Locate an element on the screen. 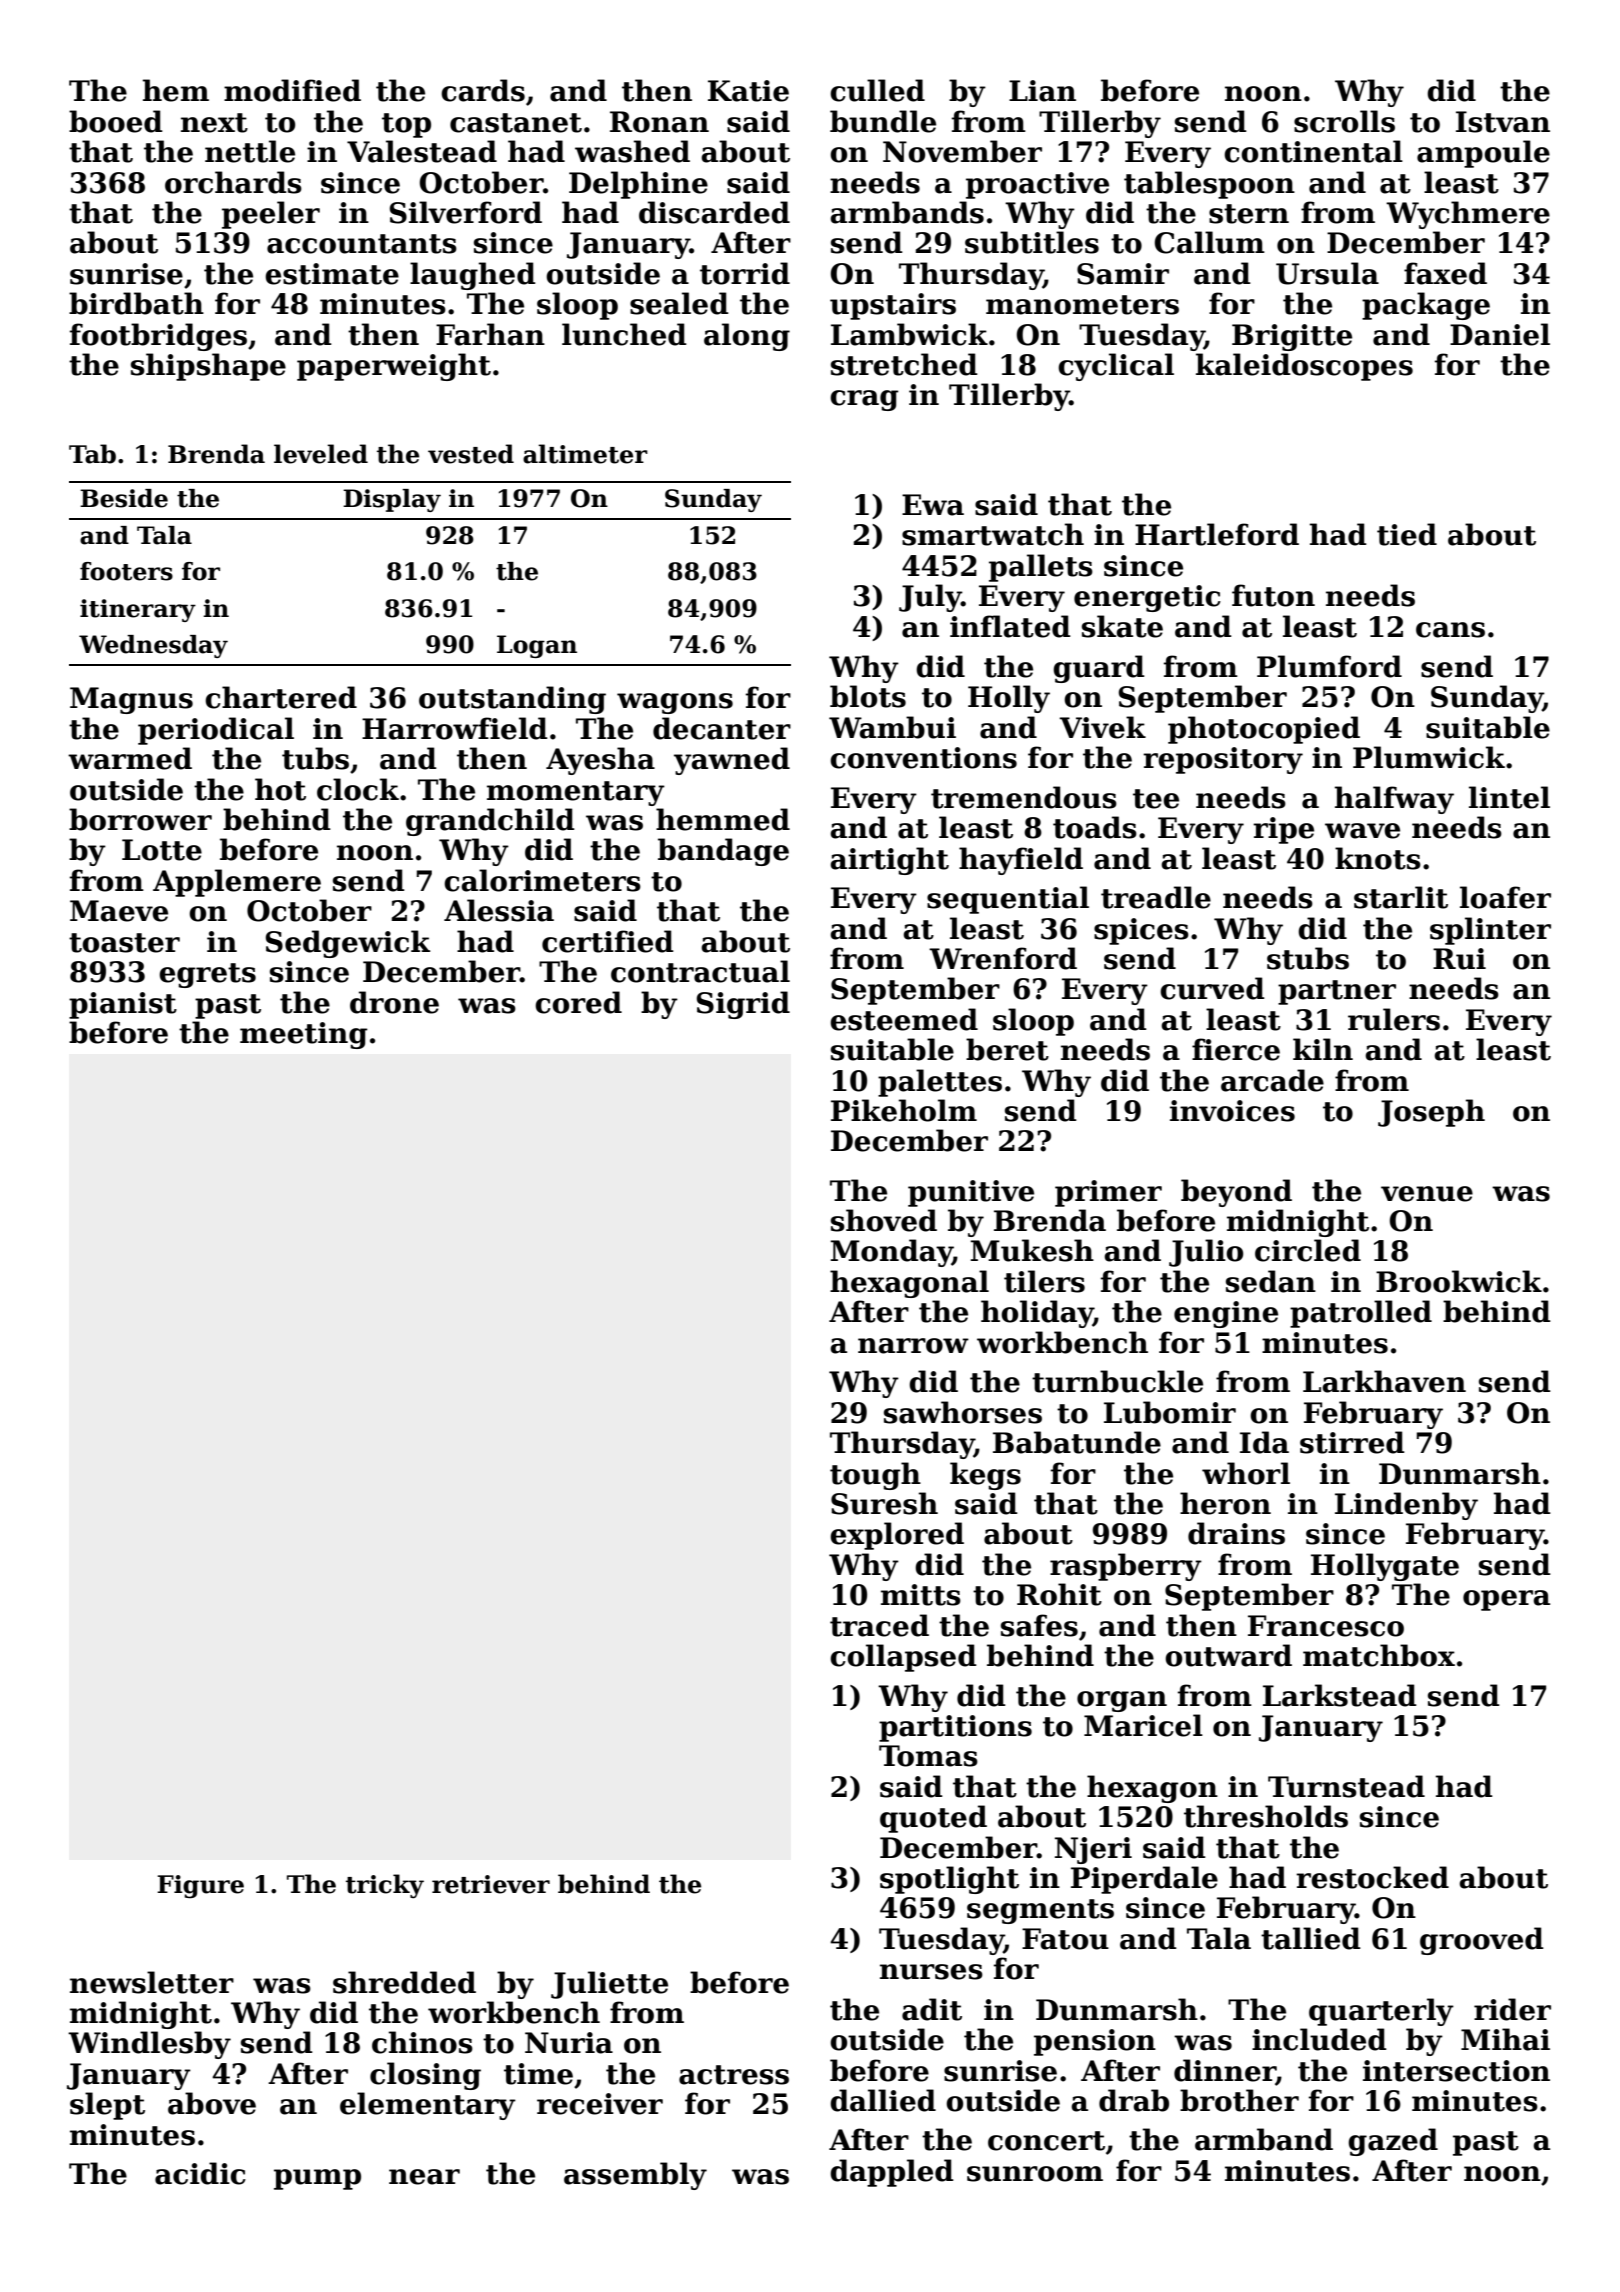 The image size is (1620, 2292). contractual is located at coordinates (700, 971).
